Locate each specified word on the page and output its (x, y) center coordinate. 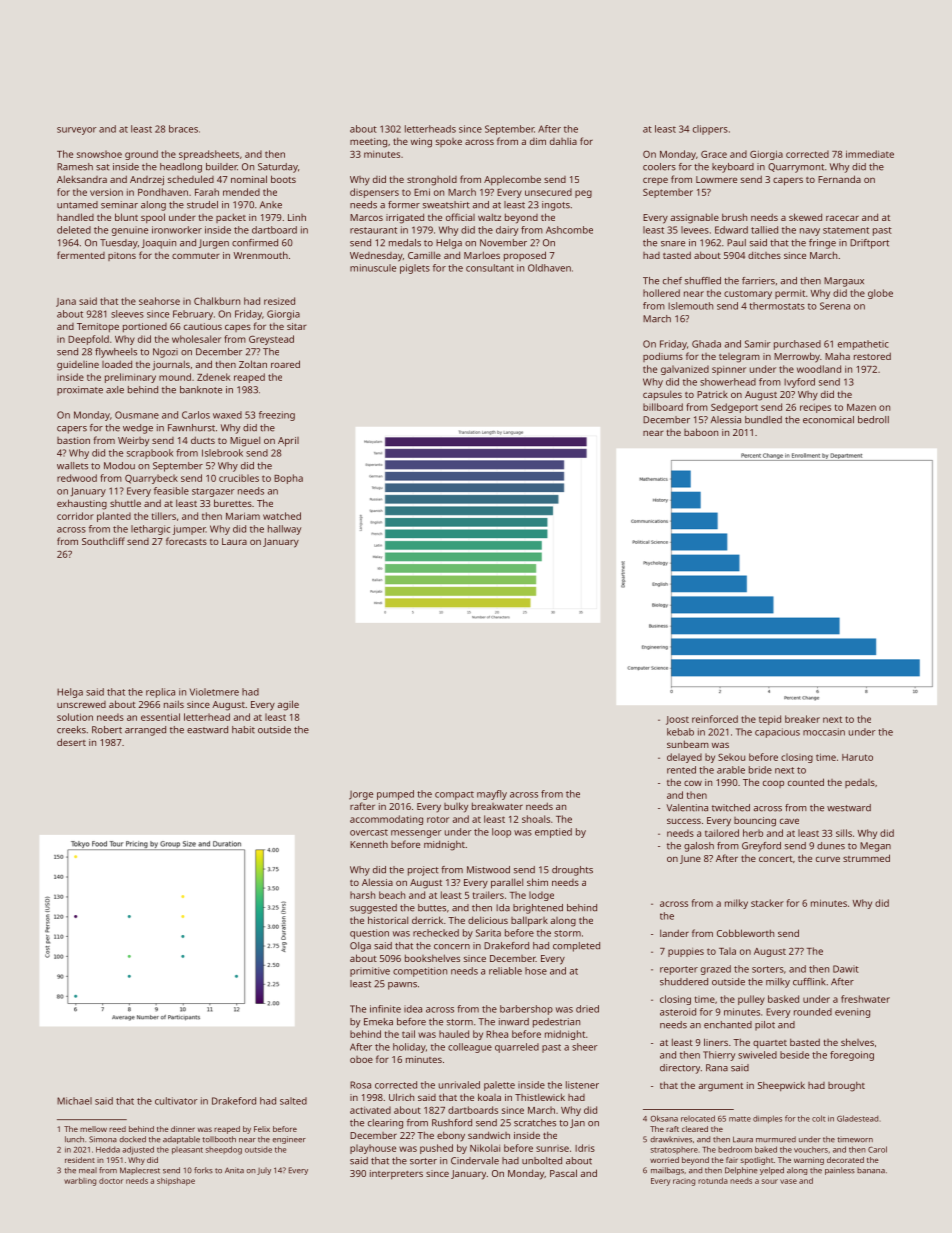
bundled (763, 420)
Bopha (288, 479)
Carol (877, 1149)
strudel (202, 205)
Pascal (563, 1173)
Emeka (378, 1022)
